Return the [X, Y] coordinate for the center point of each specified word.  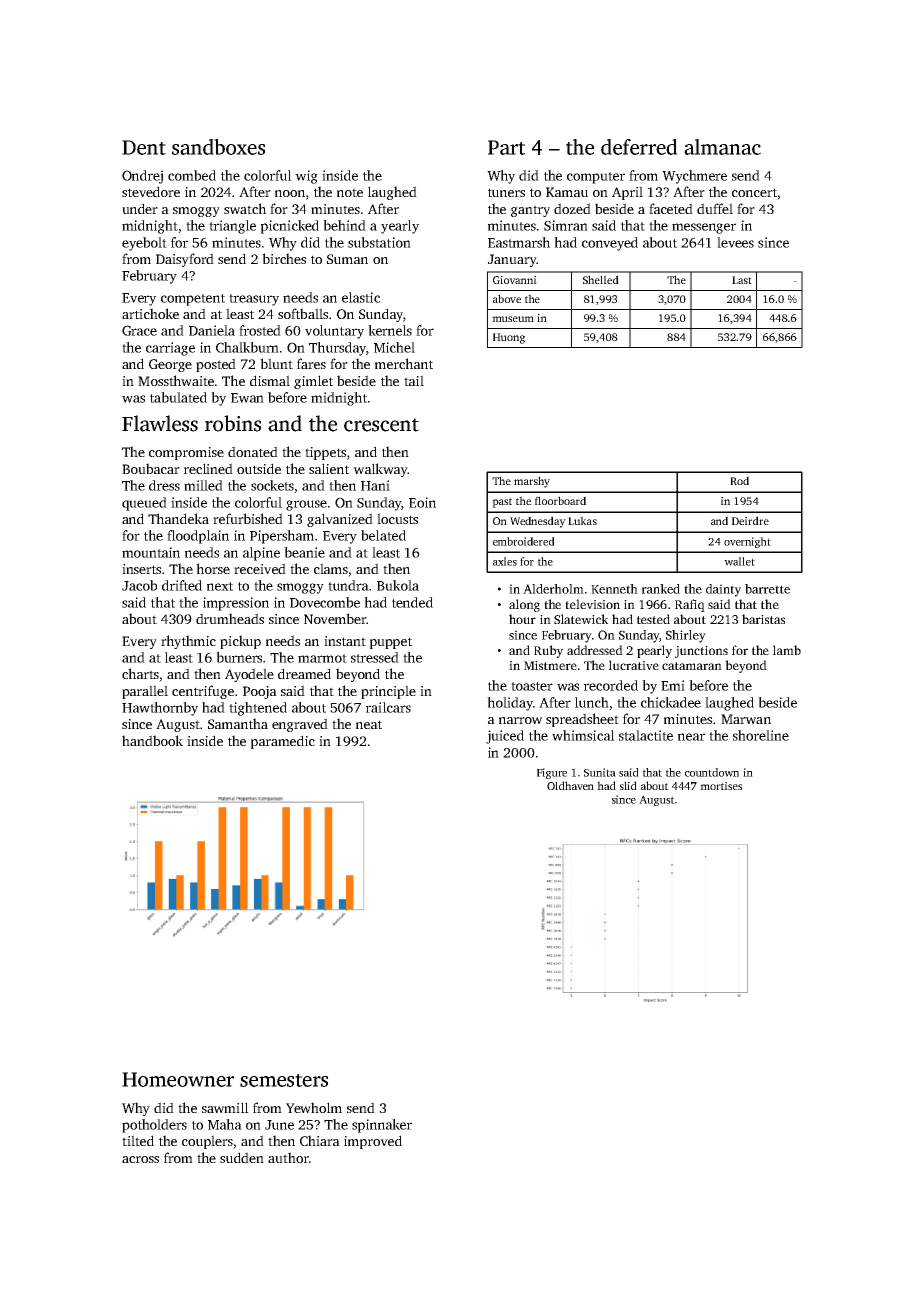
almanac [722, 147]
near [691, 737]
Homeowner [178, 1079]
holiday [510, 704]
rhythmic [188, 642]
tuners [506, 192]
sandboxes [218, 147]
